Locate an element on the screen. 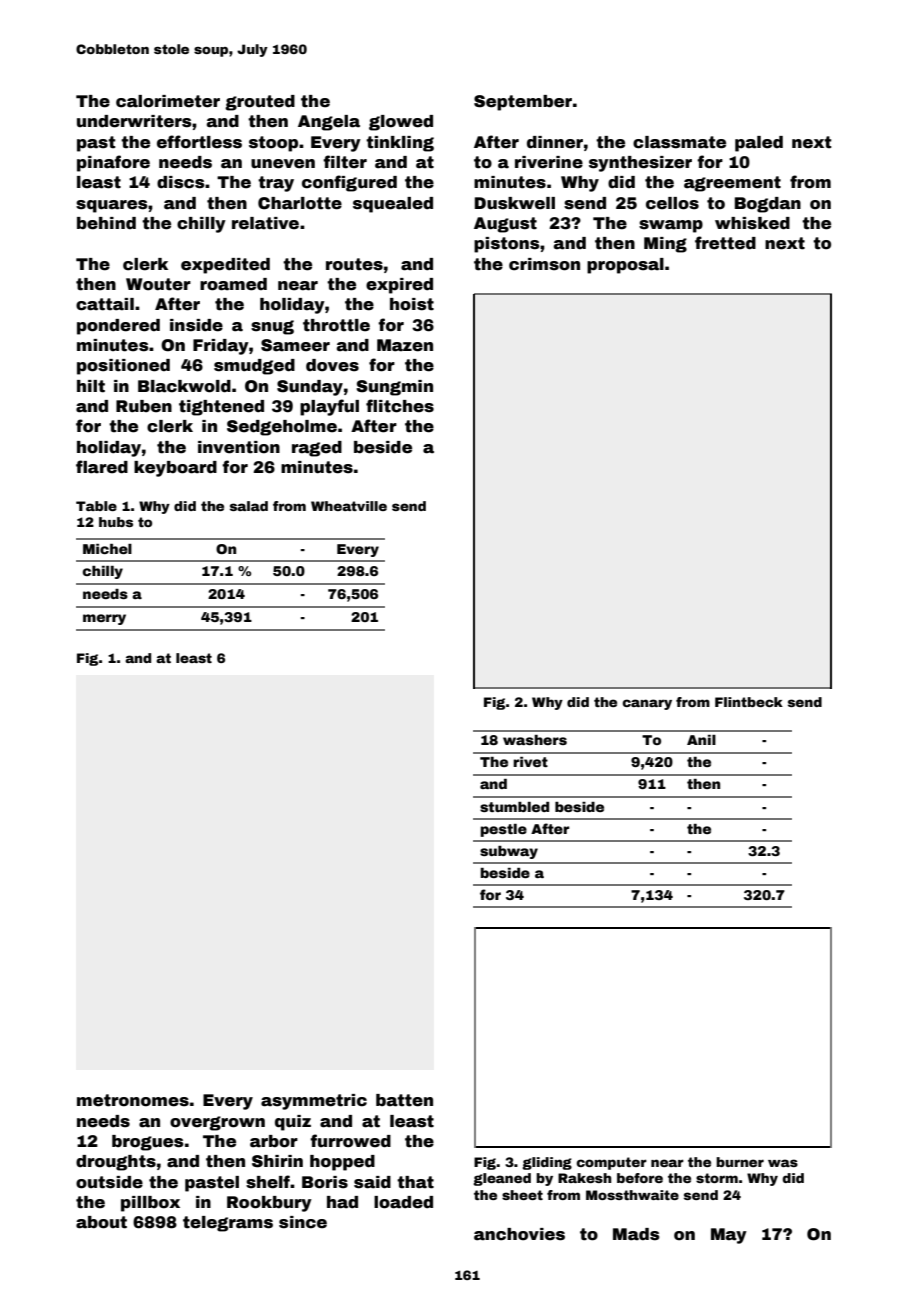 The height and width of the screenshot is (1316, 908). Michel is located at coordinates (107, 549).
